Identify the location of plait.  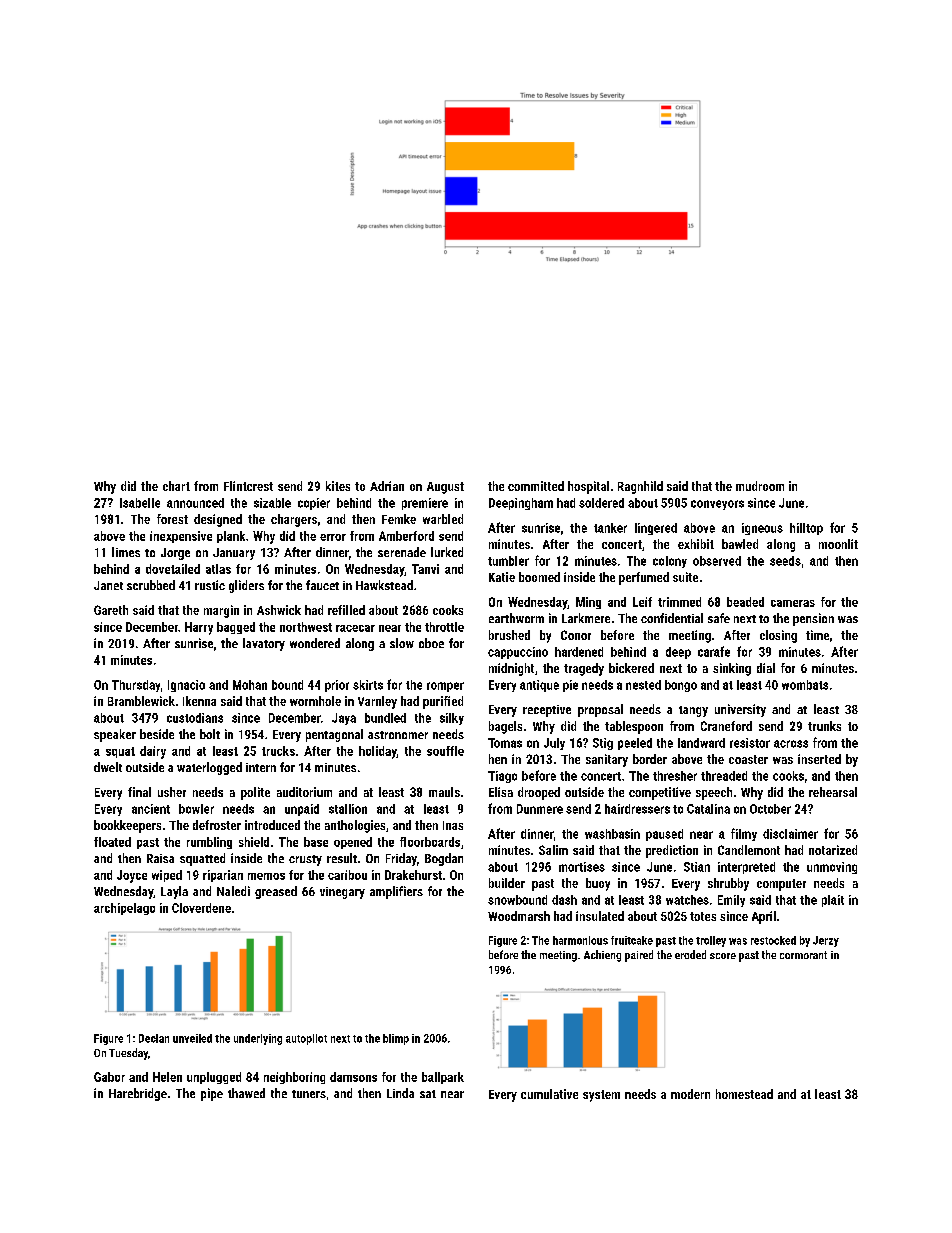
(833, 901).
